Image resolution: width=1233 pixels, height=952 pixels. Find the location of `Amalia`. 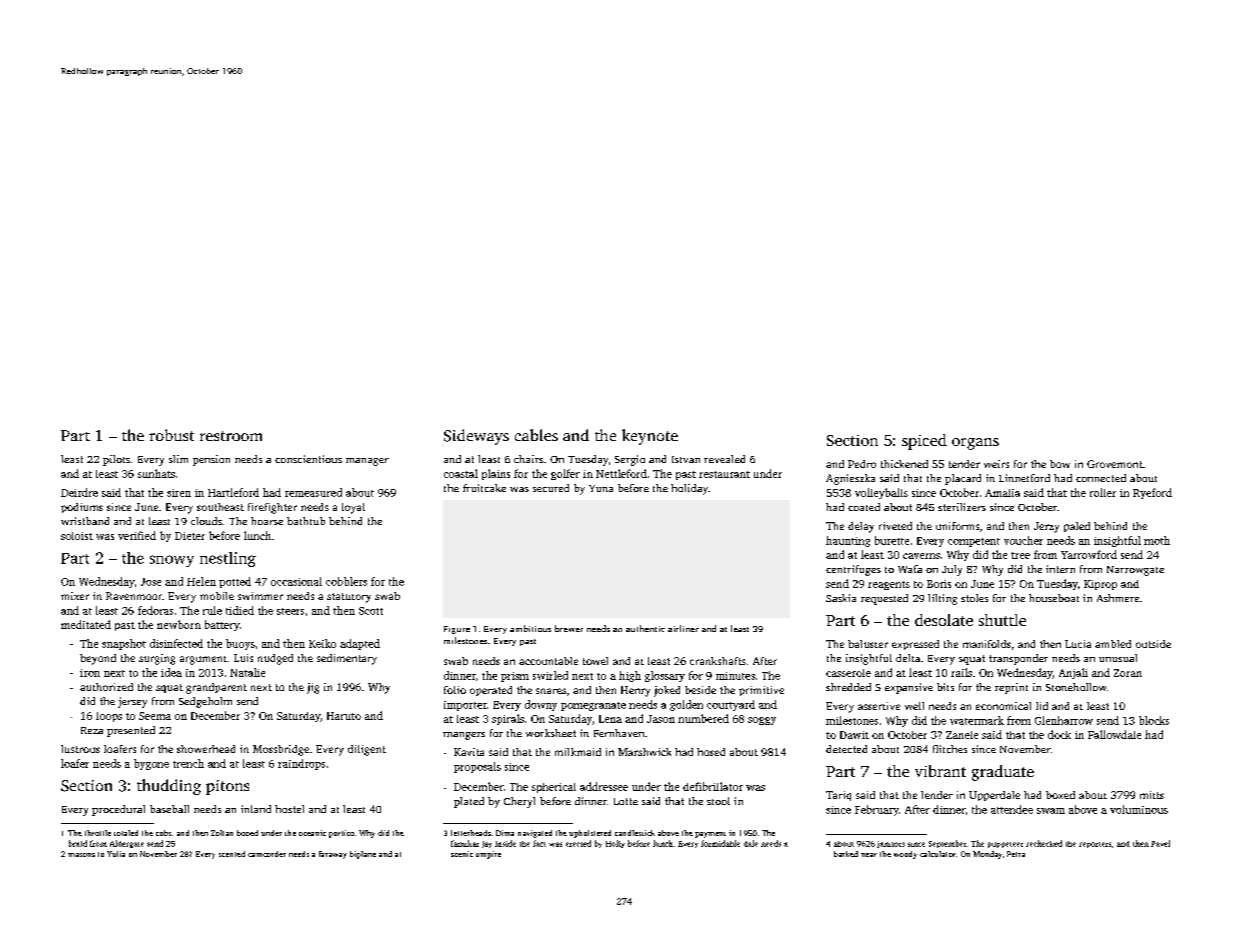

Amalia is located at coordinates (1002, 493).
